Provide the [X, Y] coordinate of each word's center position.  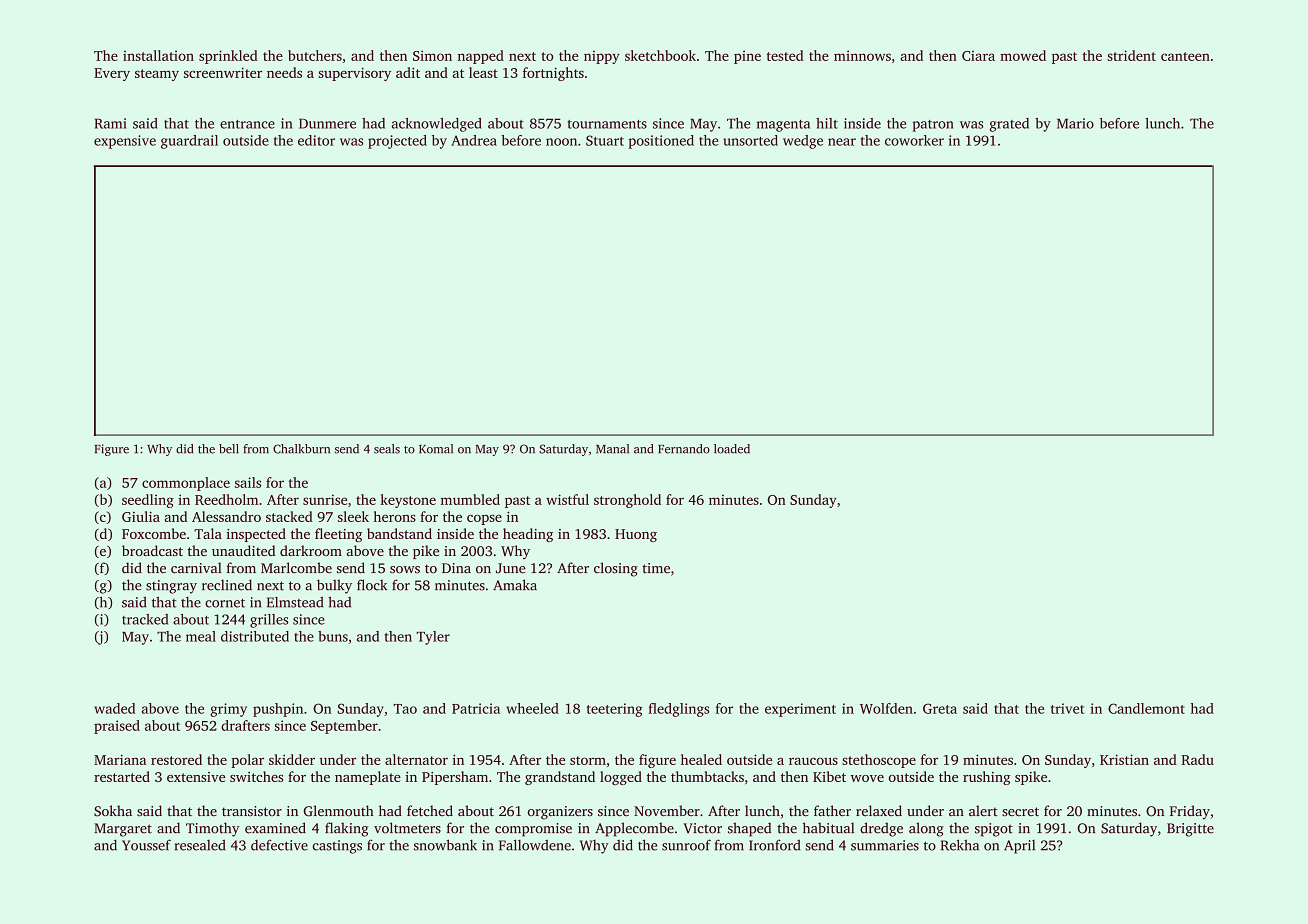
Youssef [146, 845]
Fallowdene [535, 845]
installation [158, 55]
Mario [1075, 123]
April [1019, 847]
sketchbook [660, 55]
